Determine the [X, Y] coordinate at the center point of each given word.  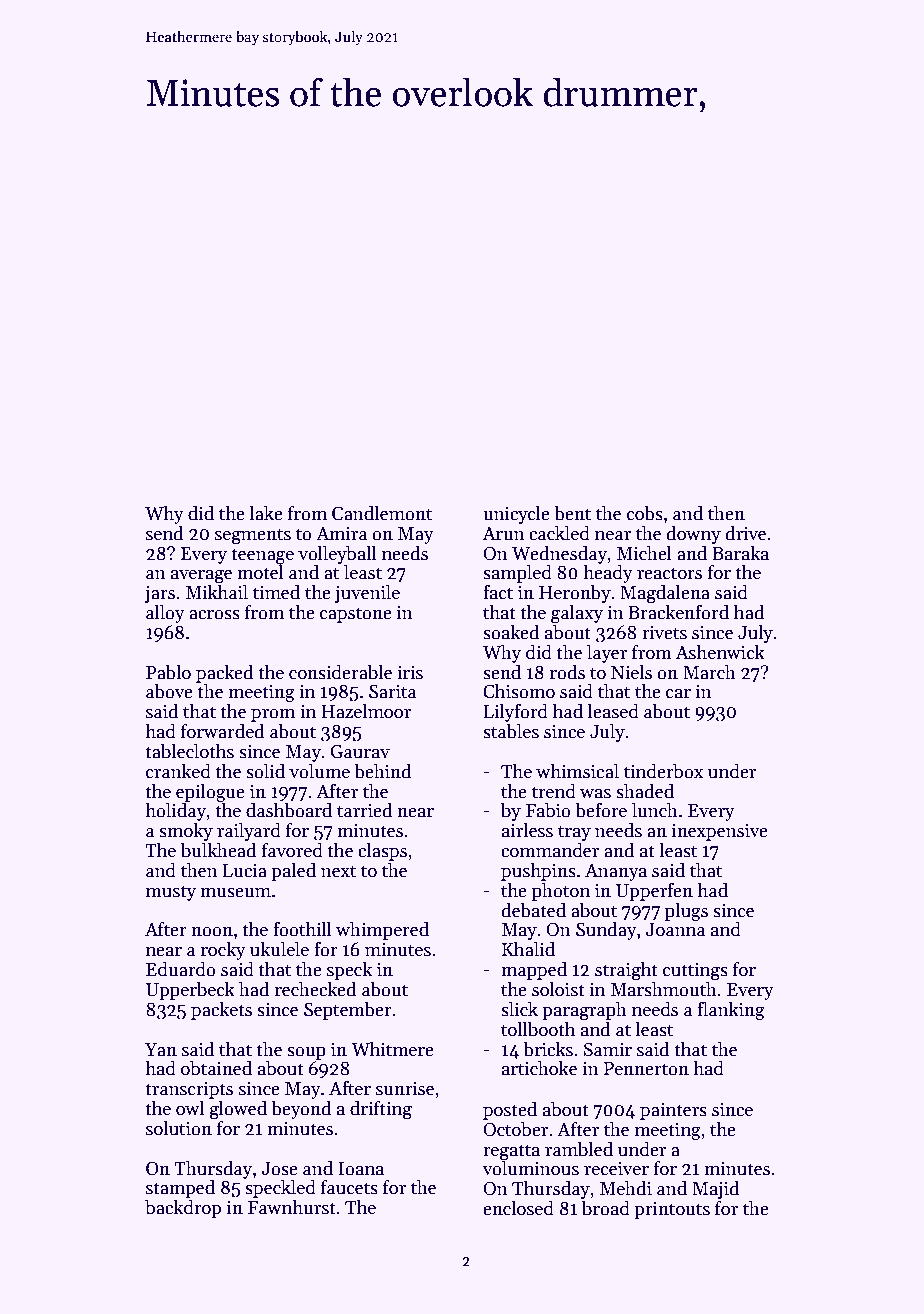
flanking [731, 1011]
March [709, 672]
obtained [216, 1068]
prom [273, 715]
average [201, 577]
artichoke [539, 1068]
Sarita [392, 691]
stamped [180, 1189]
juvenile [367, 594]
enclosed [518, 1208]
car [678, 694]
